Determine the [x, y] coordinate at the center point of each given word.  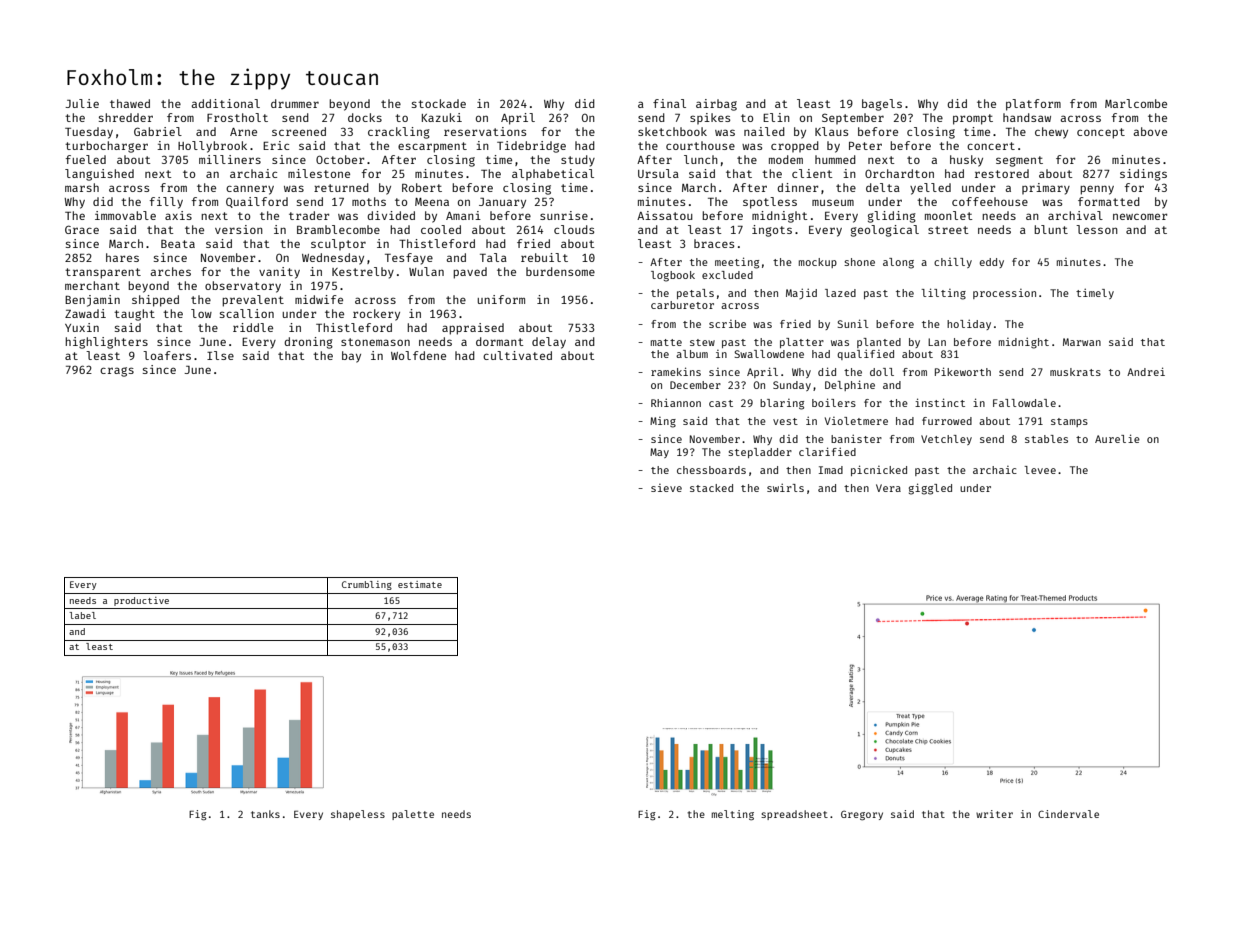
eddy [992, 263]
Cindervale [1068, 814]
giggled [930, 489]
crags [117, 372]
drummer [295, 103]
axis [178, 215]
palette [413, 815]
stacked [711, 488]
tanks [265, 814]
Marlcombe [1136, 103]
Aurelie [1117, 438]
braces [714, 243]
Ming [663, 422]
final [669, 103]
